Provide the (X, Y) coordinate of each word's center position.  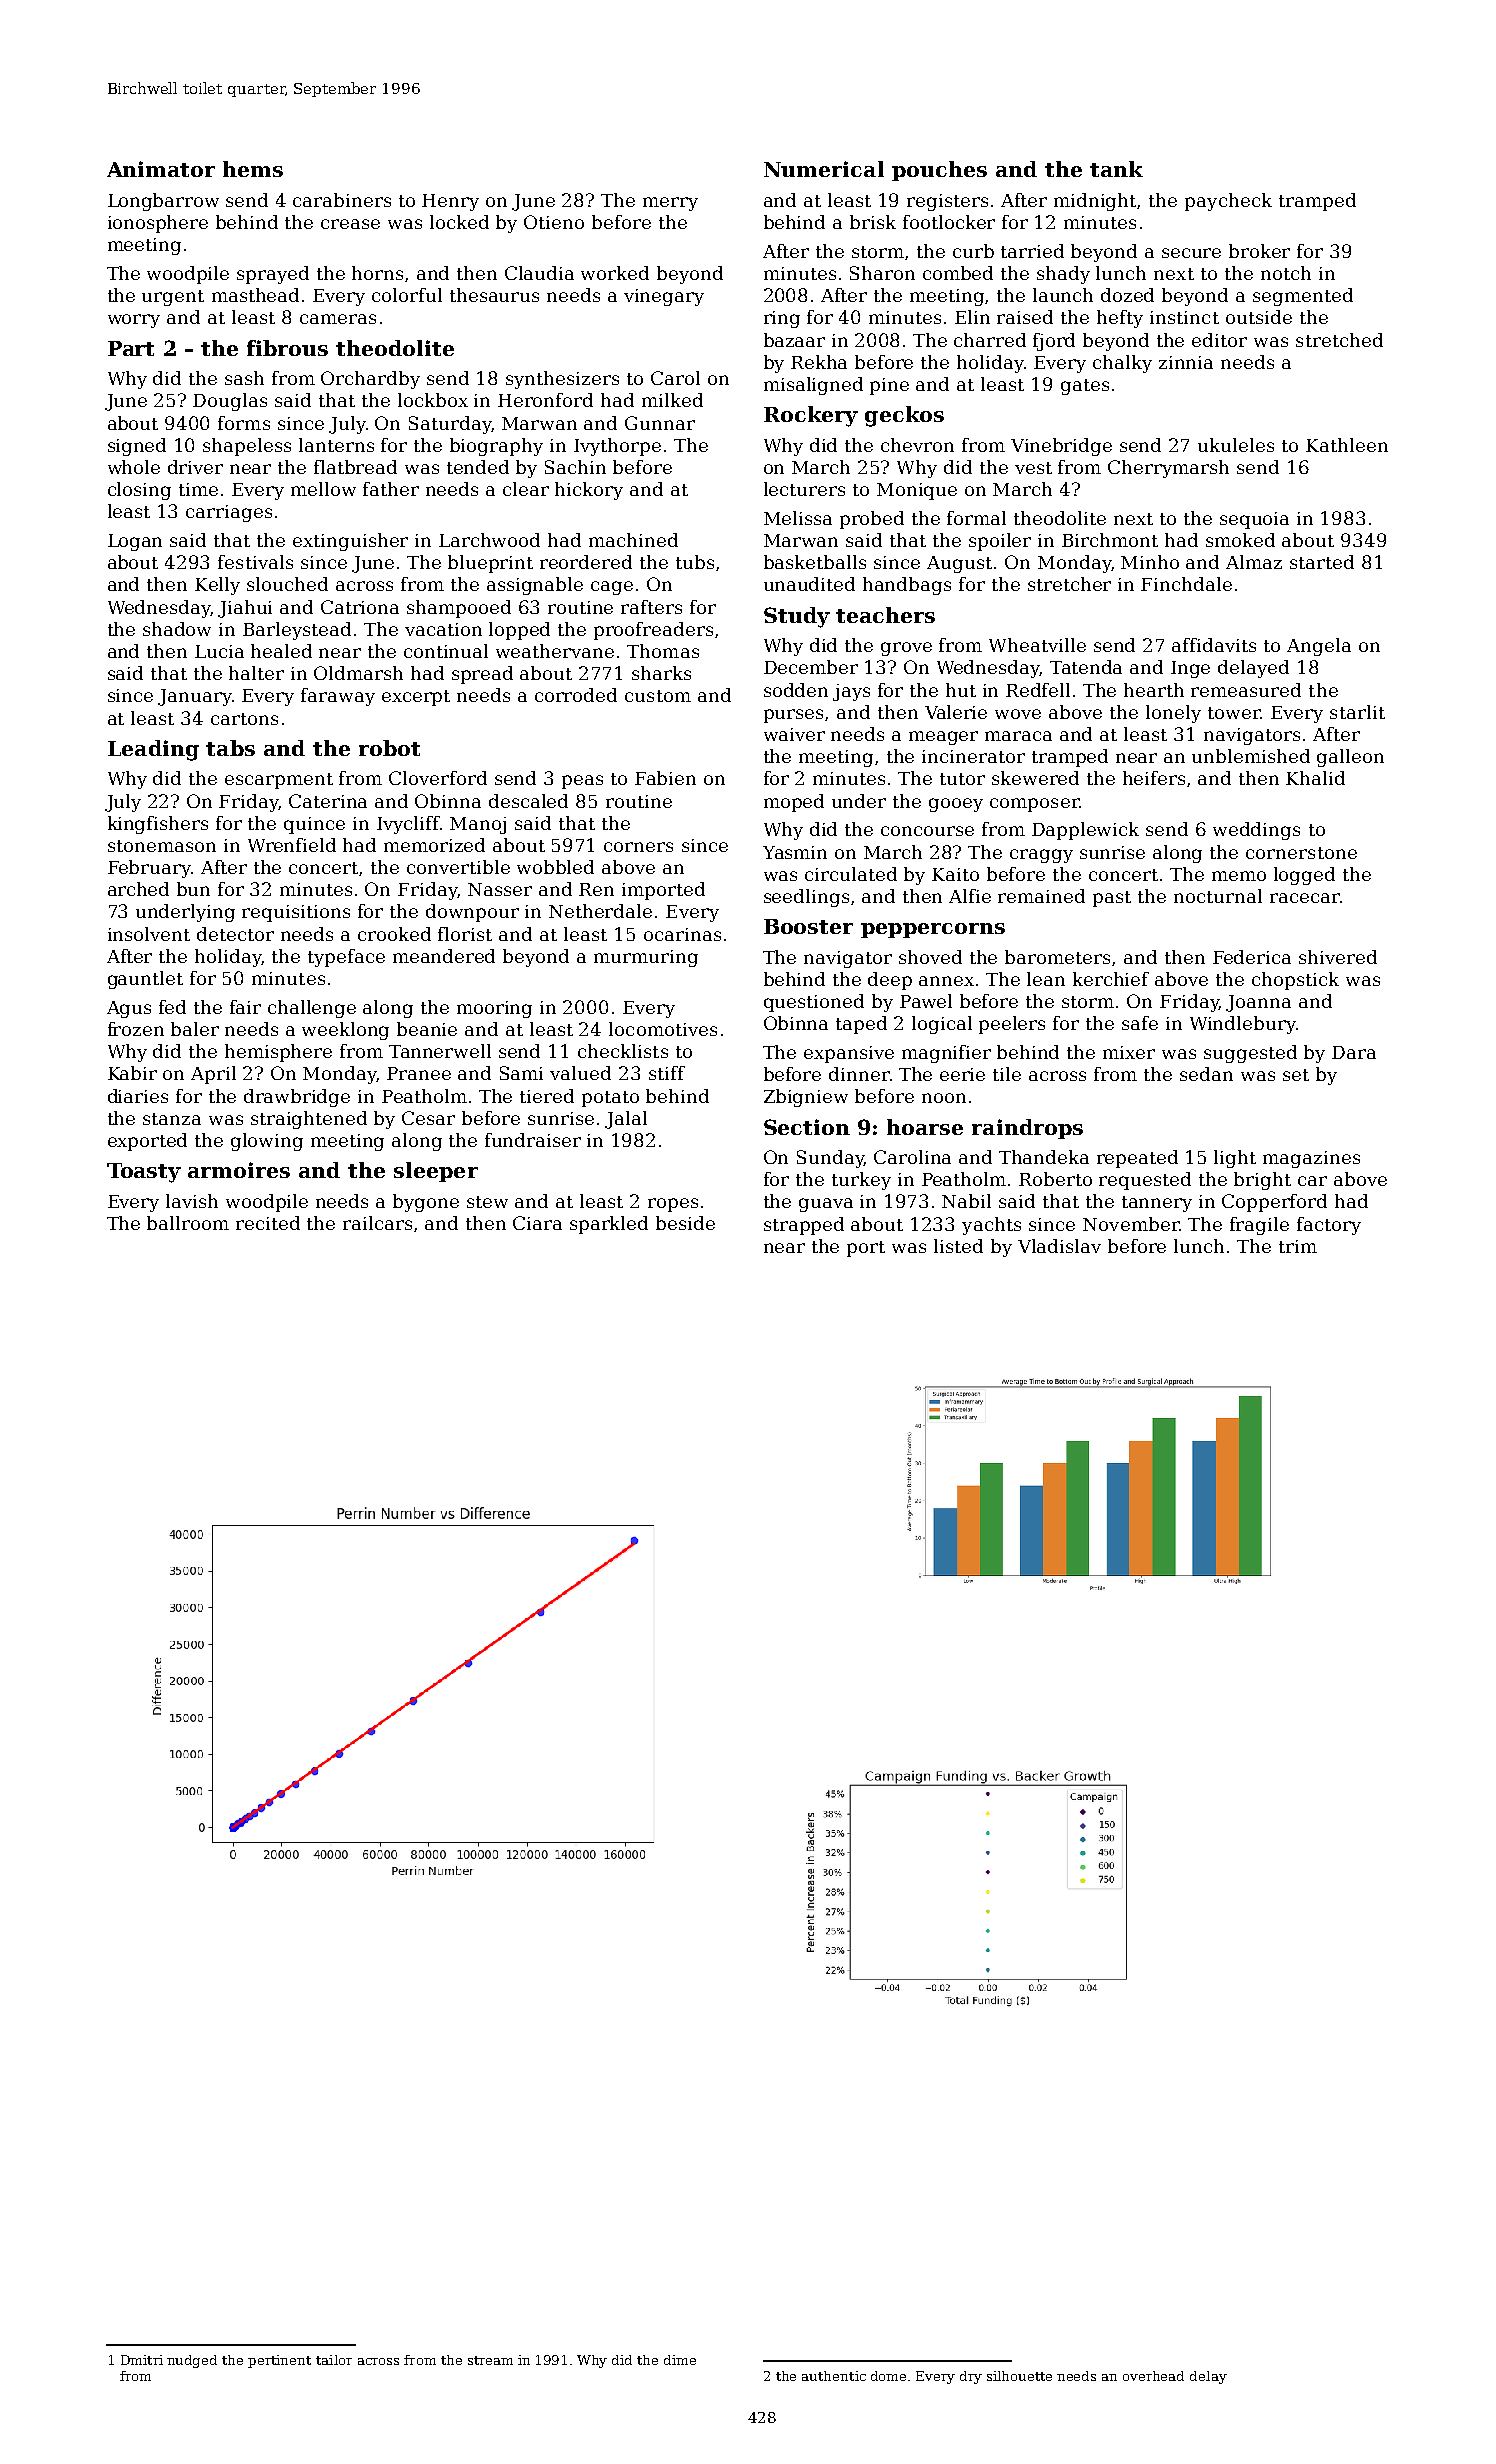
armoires (239, 1170)
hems (253, 169)
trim (1298, 1246)
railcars (377, 1223)
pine (889, 386)
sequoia (1254, 520)
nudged (192, 2361)
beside (685, 1223)
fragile (1259, 1226)
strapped (804, 1226)
